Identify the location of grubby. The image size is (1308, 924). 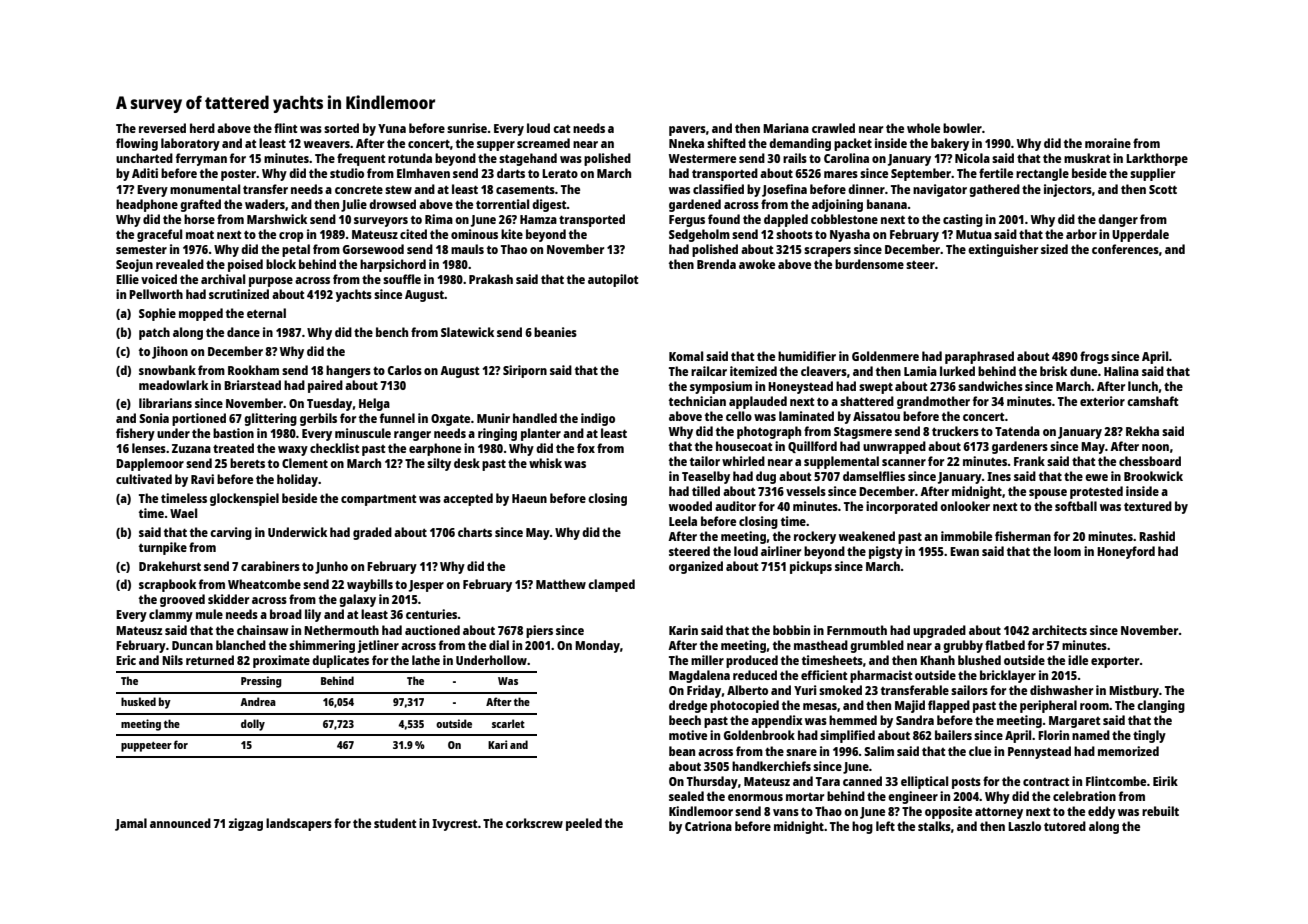
(963, 646).
